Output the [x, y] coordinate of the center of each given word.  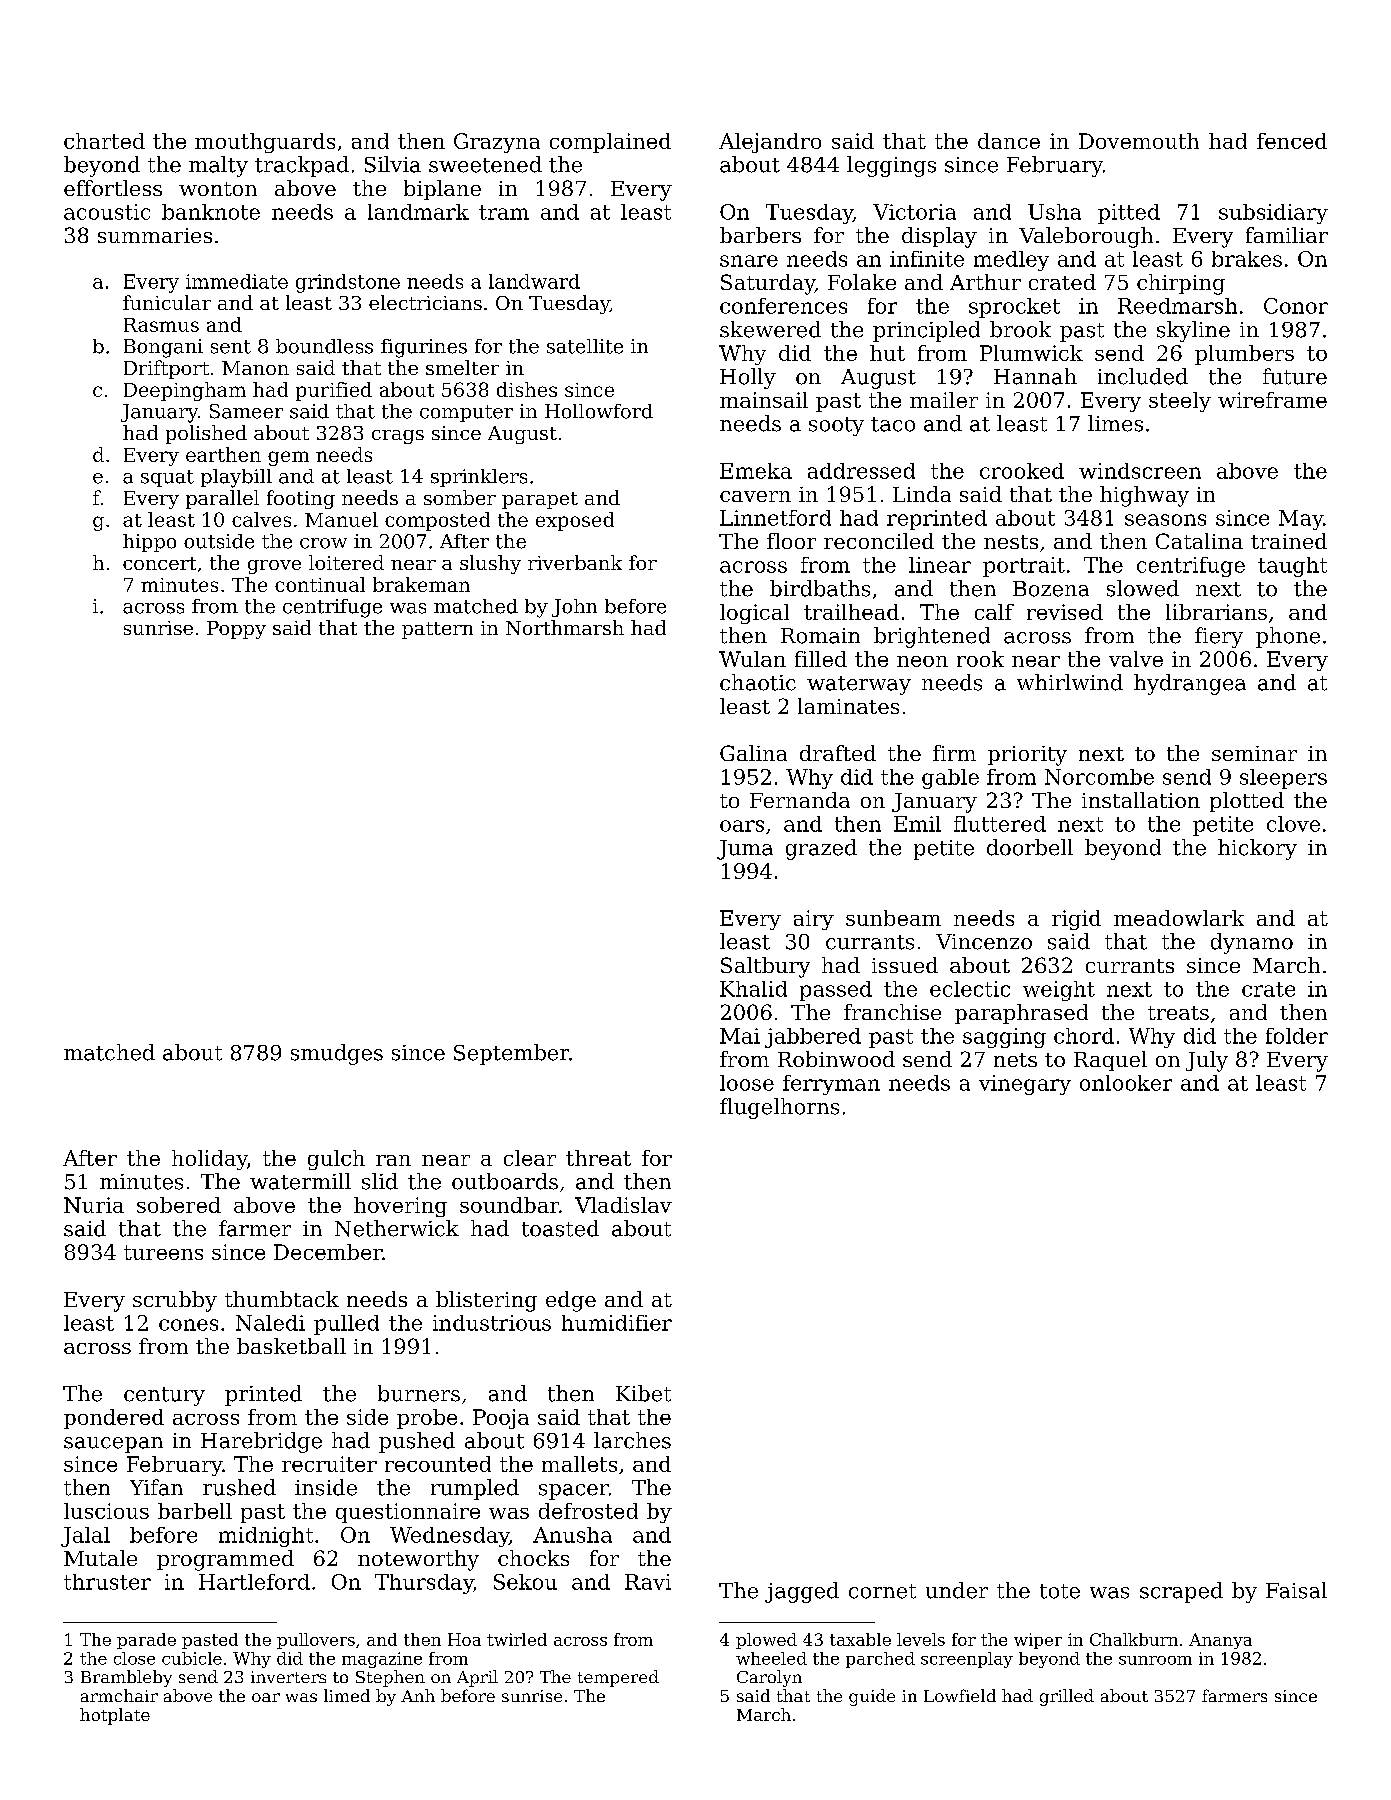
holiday [209, 1160]
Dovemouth [1139, 141]
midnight [266, 1537]
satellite [585, 346]
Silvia [393, 164]
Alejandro [770, 143]
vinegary [1025, 1085]
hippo [149, 543]
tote [1060, 1591]
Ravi [648, 1582]
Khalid [753, 989]
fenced [1292, 141]
